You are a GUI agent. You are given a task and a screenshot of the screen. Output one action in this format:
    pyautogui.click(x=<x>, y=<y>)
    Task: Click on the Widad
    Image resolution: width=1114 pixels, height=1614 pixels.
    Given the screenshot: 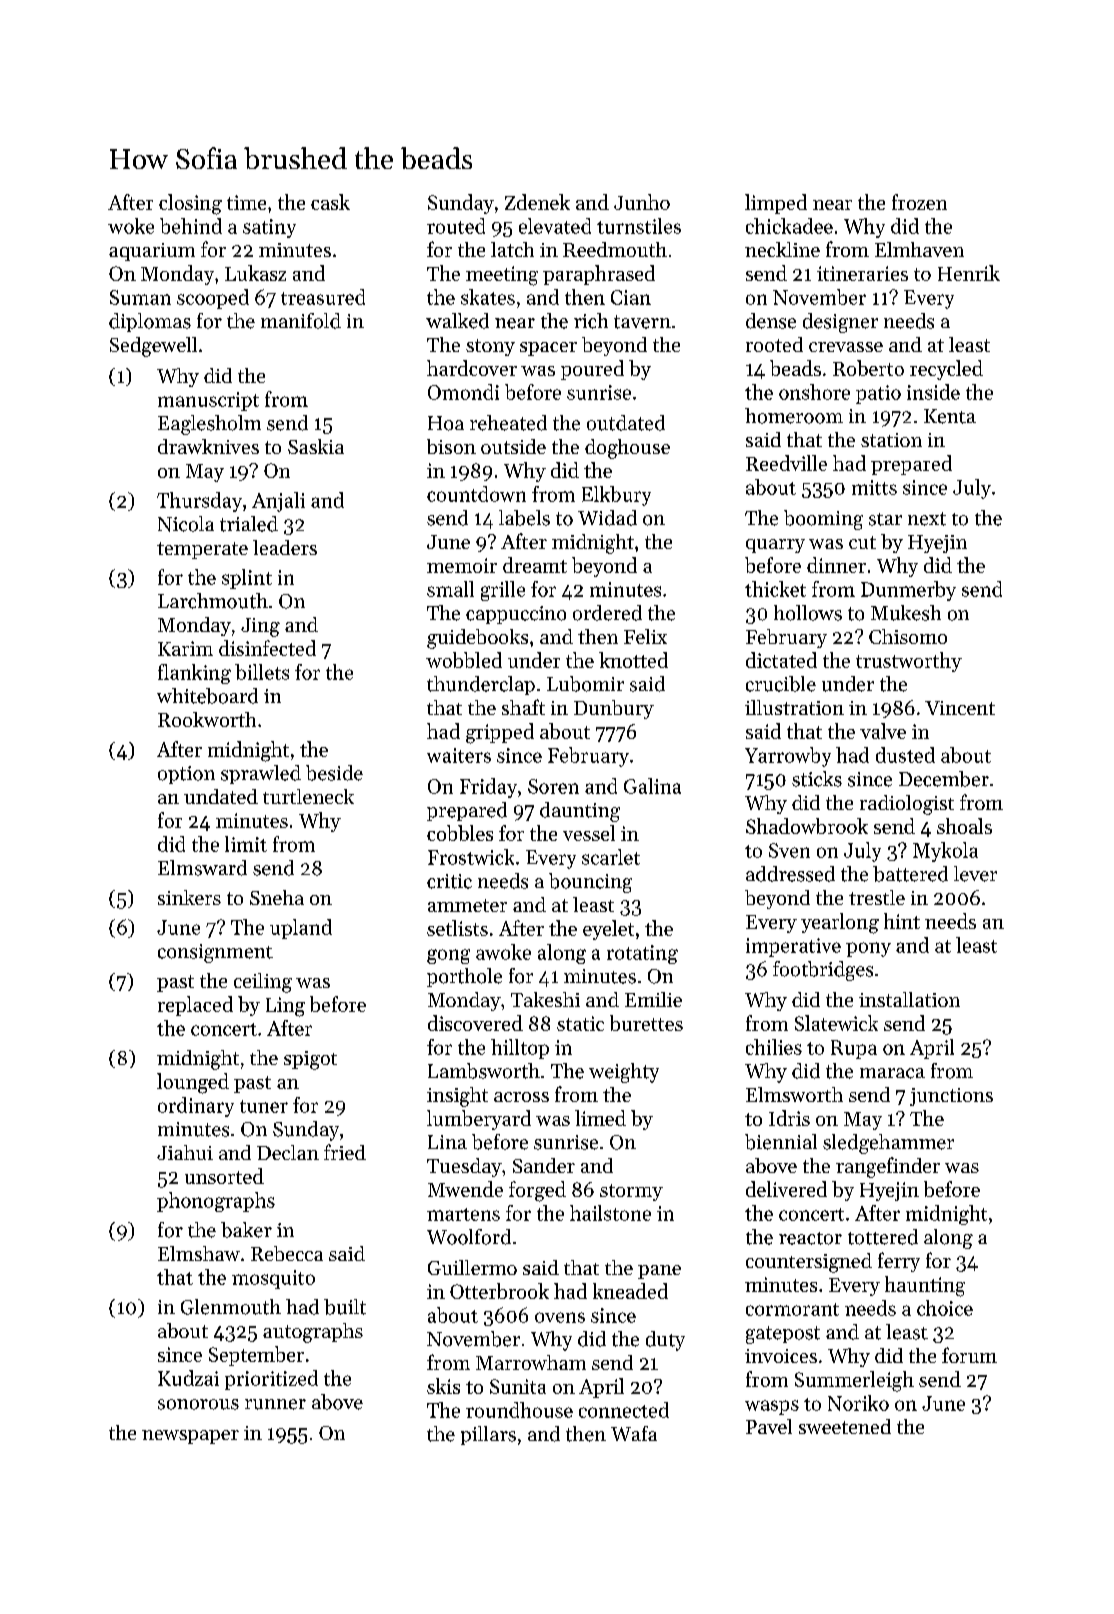 What is the action you would take?
    pyautogui.click(x=607, y=518)
